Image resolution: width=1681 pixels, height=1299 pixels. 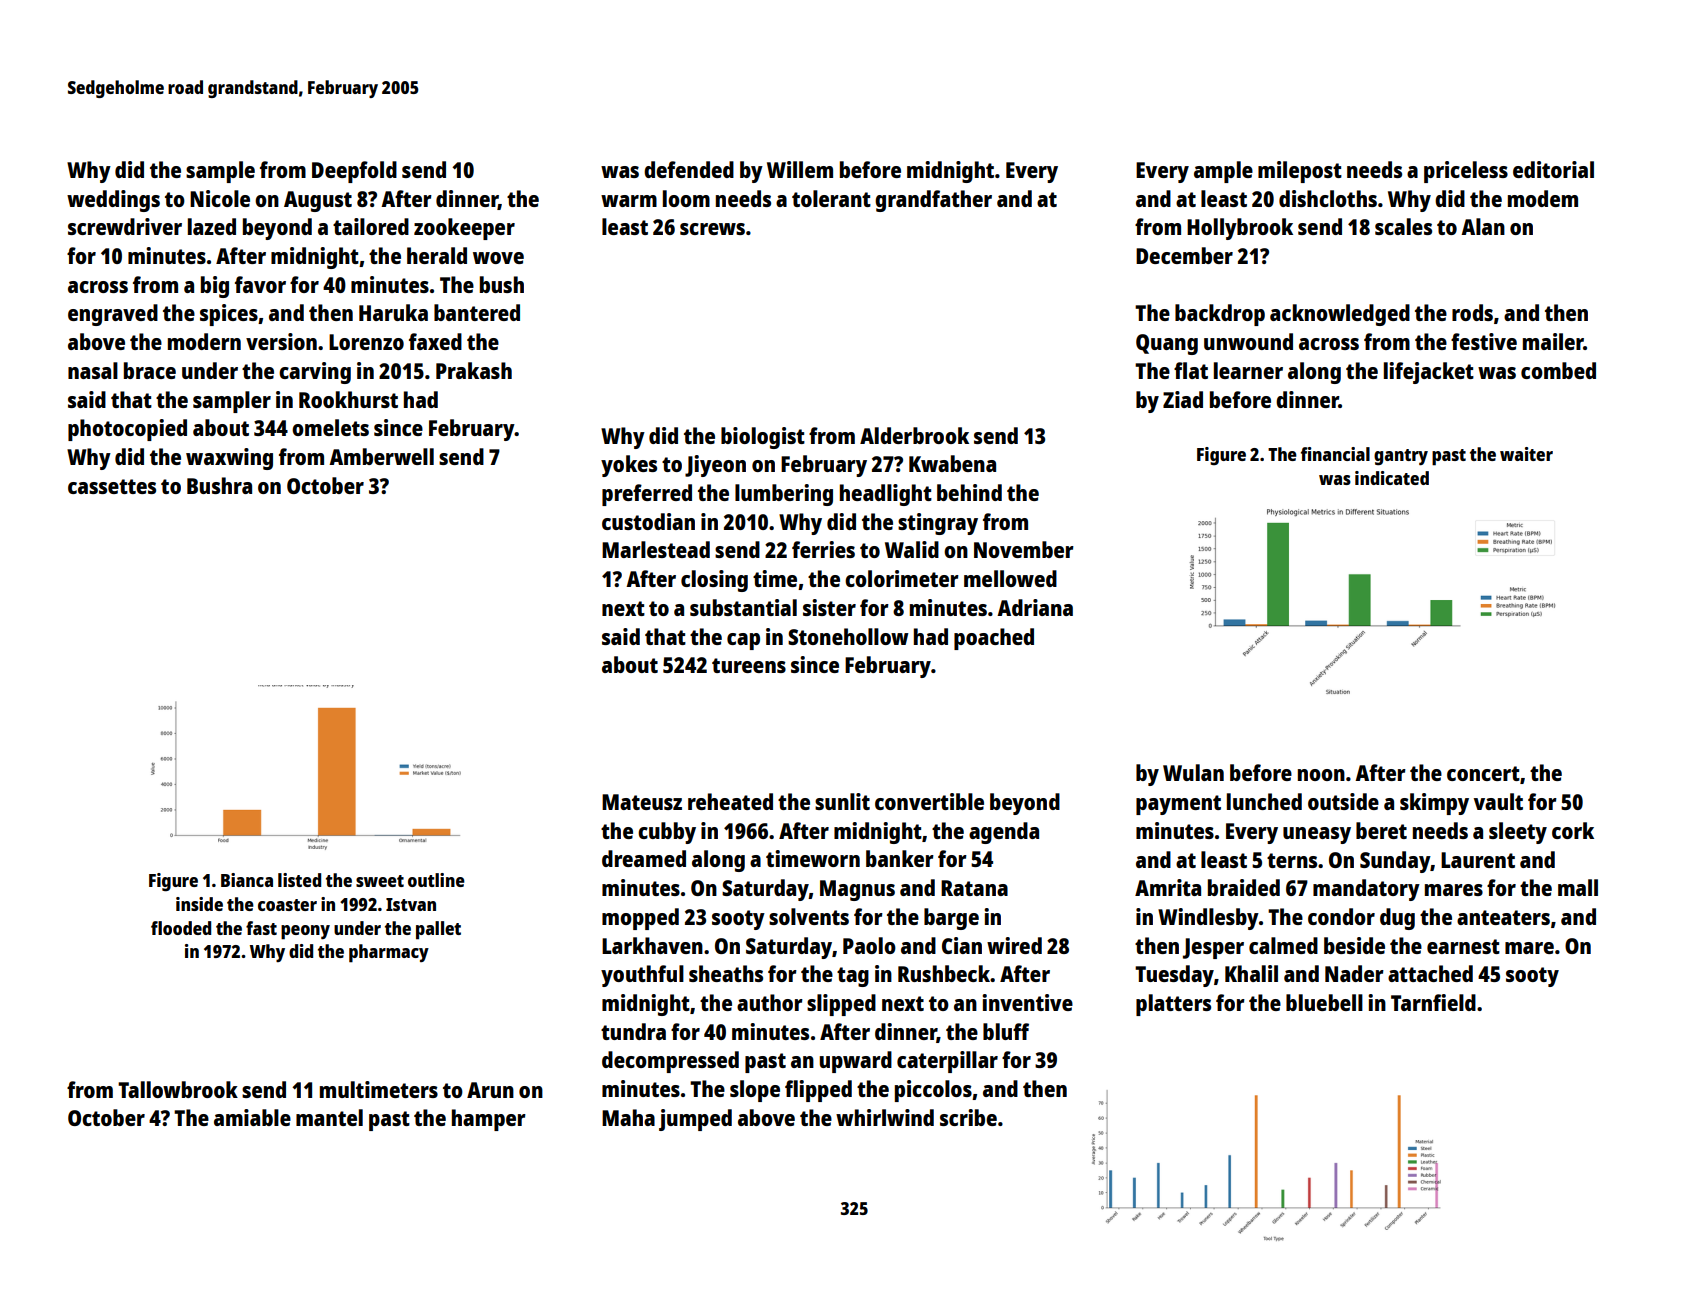 I want to click on piccolos, so click(x=933, y=1091).
